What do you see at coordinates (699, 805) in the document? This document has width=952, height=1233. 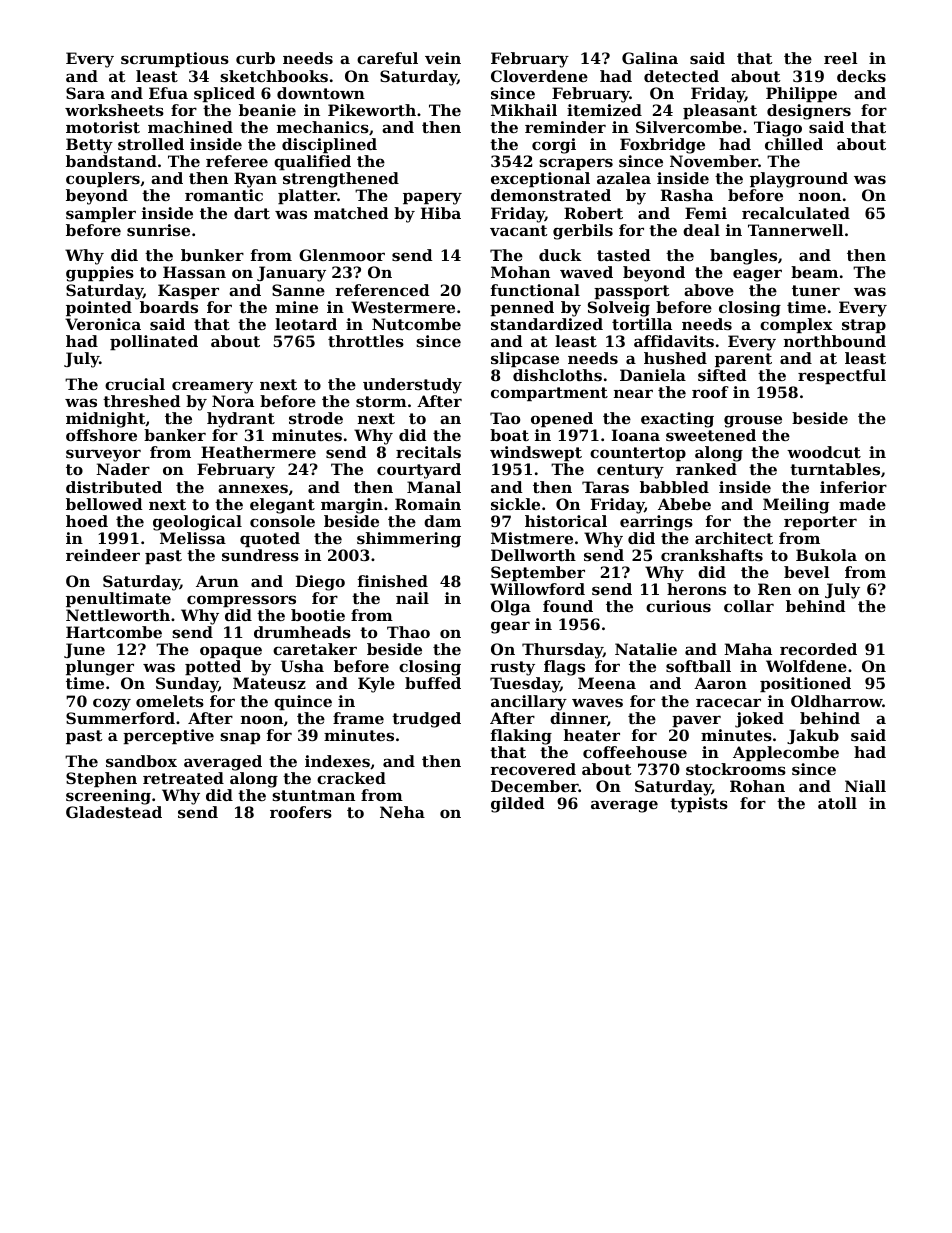 I see `typists` at bounding box center [699, 805].
